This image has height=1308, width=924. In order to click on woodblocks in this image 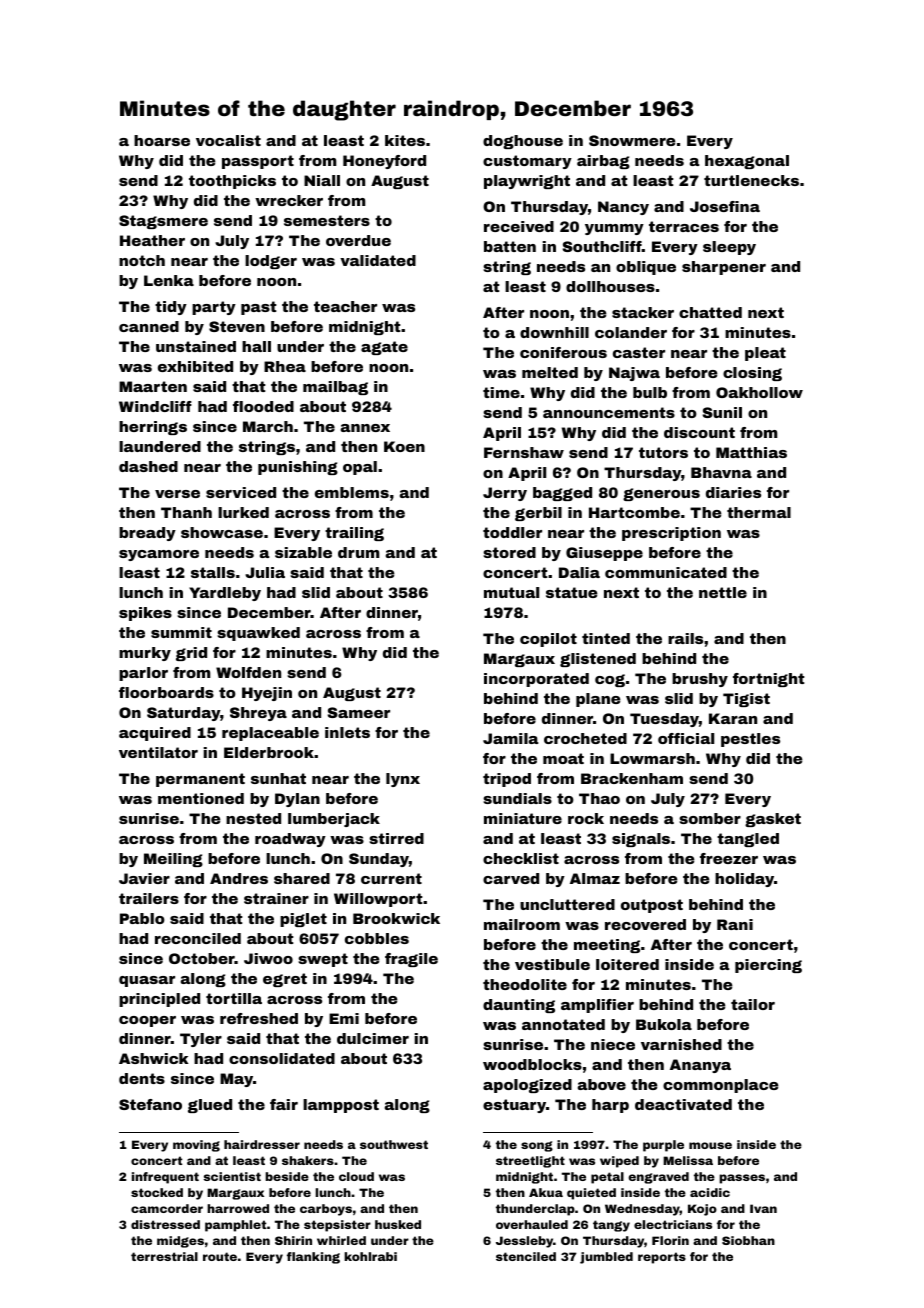, I will do `click(532, 1064)`.
